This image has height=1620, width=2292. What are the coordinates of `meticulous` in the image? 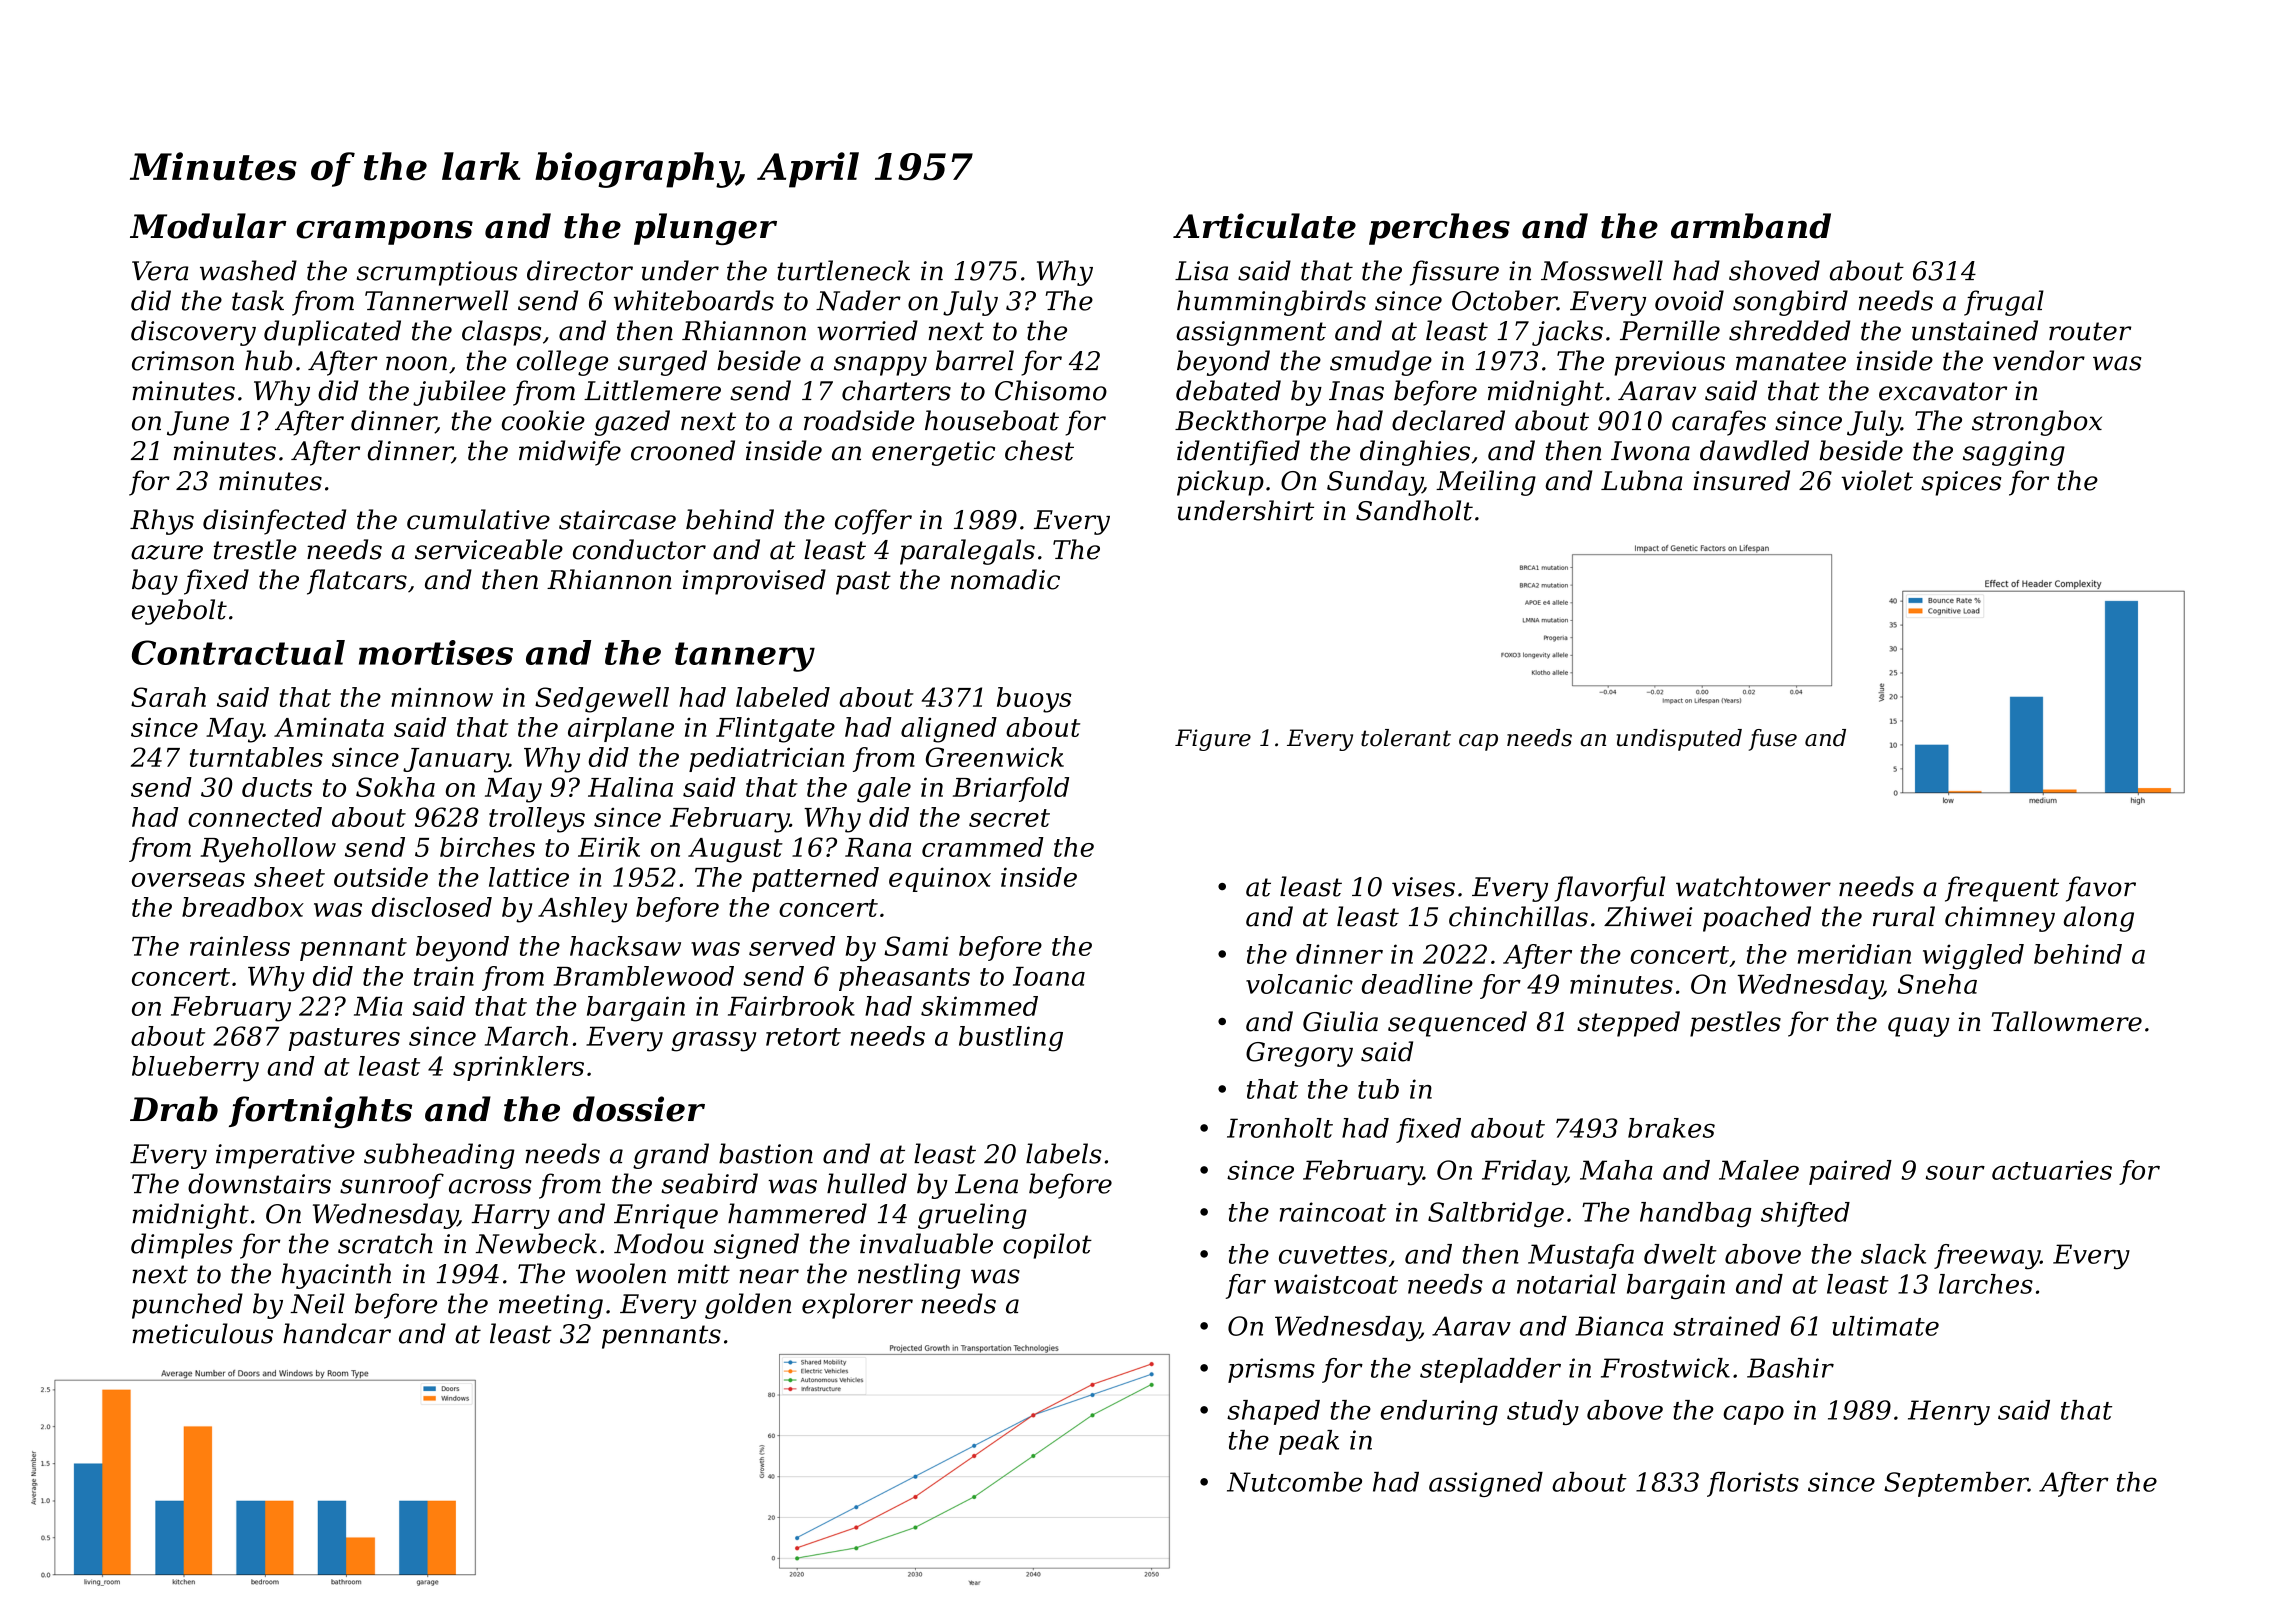 It's located at (202, 1333).
